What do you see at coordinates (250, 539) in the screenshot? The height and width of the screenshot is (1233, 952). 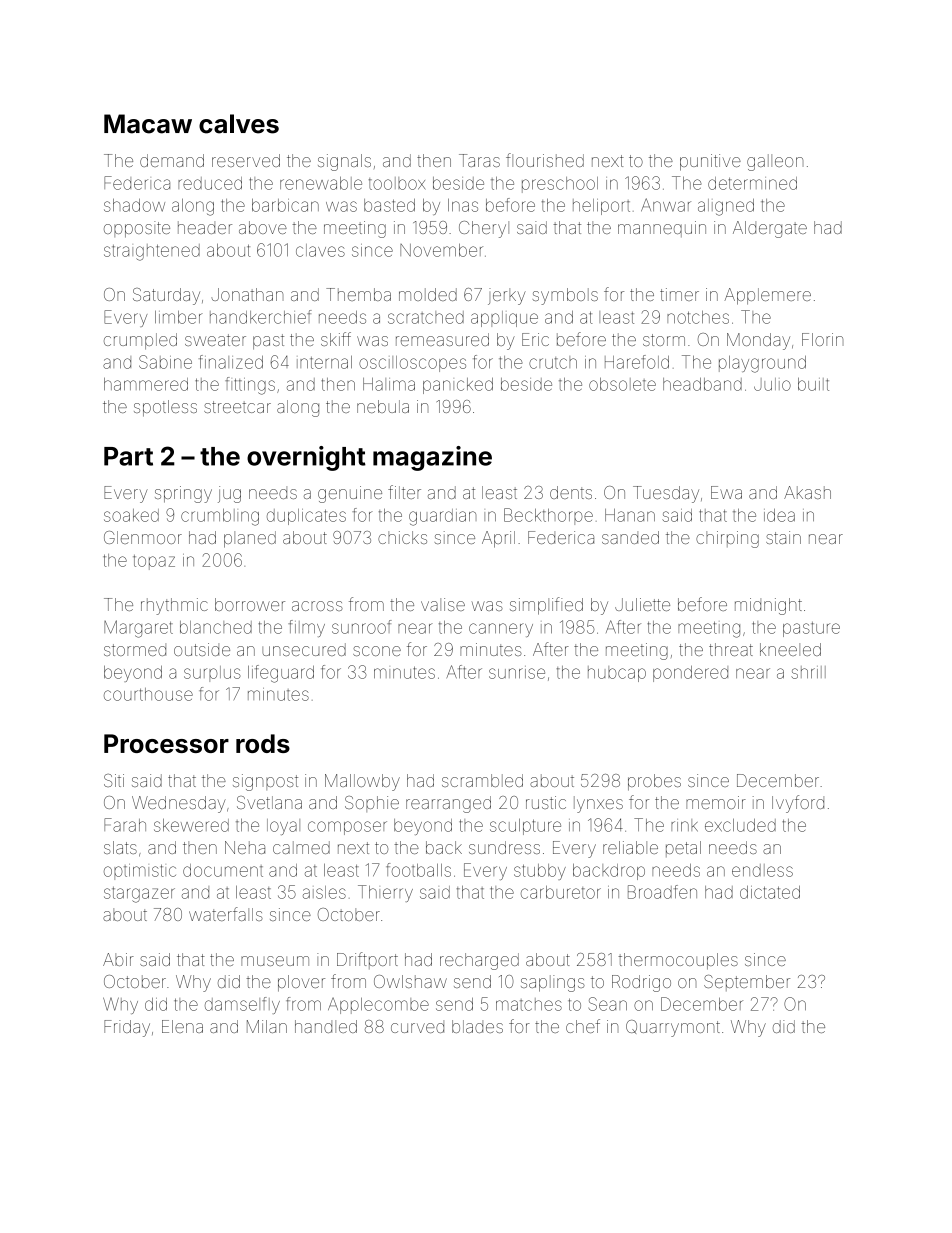 I see `planed` at bounding box center [250, 539].
